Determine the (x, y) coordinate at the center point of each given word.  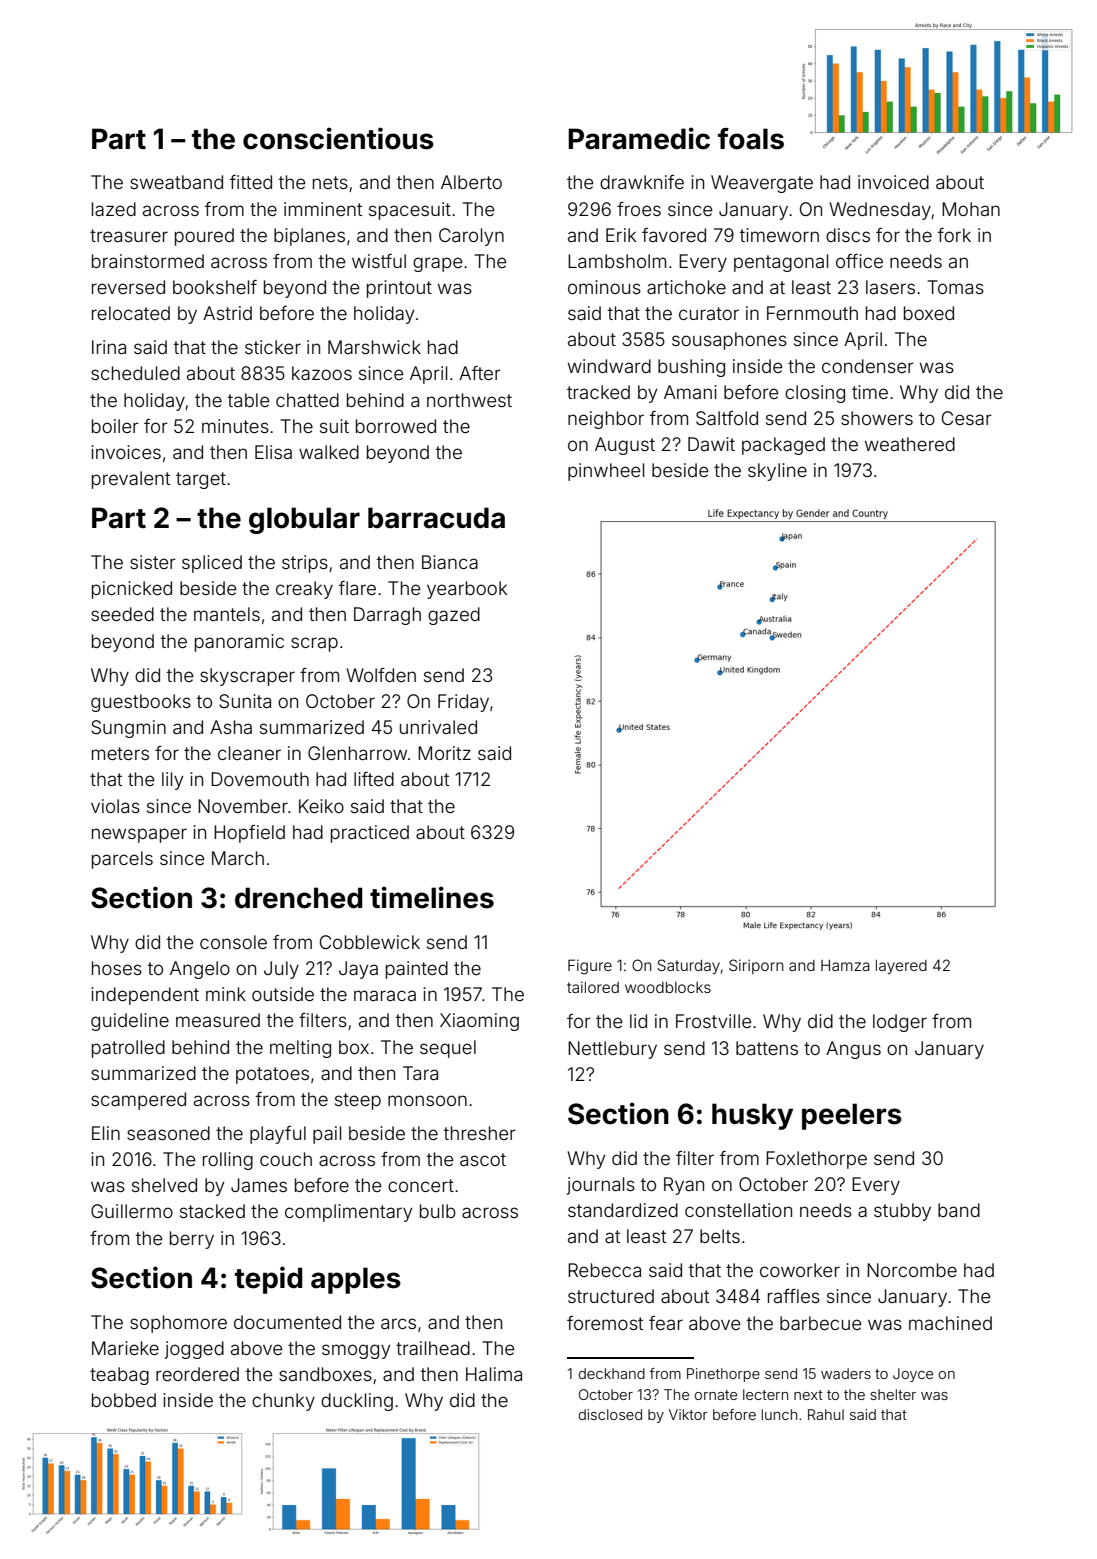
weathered (910, 444)
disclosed (610, 1414)
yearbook (467, 590)
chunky (283, 1402)
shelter (893, 1394)
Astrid (227, 313)
